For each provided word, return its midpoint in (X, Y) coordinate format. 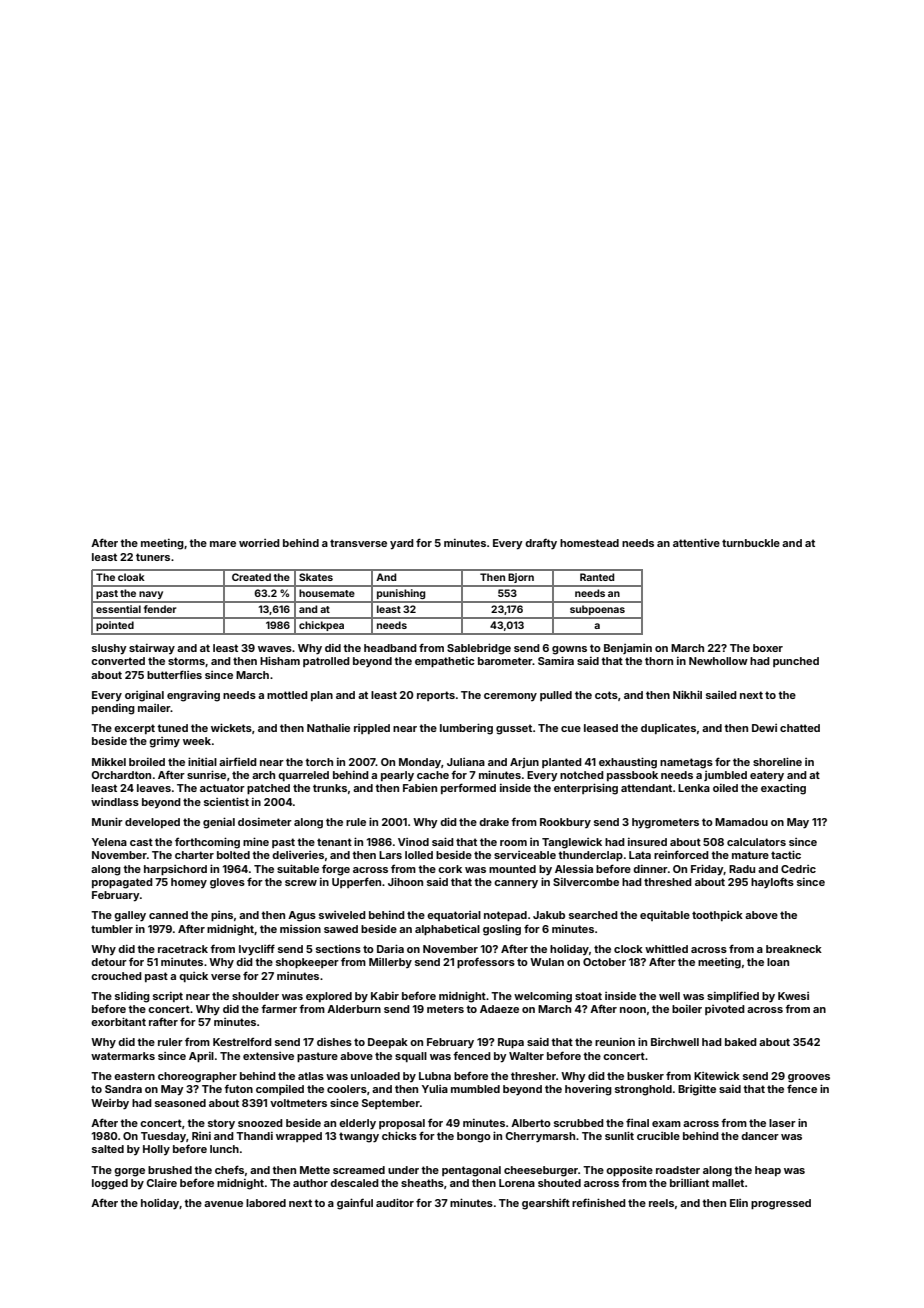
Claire (162, 1183)
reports (436, 696)
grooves (809, 1078)
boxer (768, 648)
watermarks (123, 1056)
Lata (640, 855)
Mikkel (109, 762)
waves (275, 649)
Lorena (517, 1183)
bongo (474, 1137)
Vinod (413, 842)
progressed (781, 1204)
